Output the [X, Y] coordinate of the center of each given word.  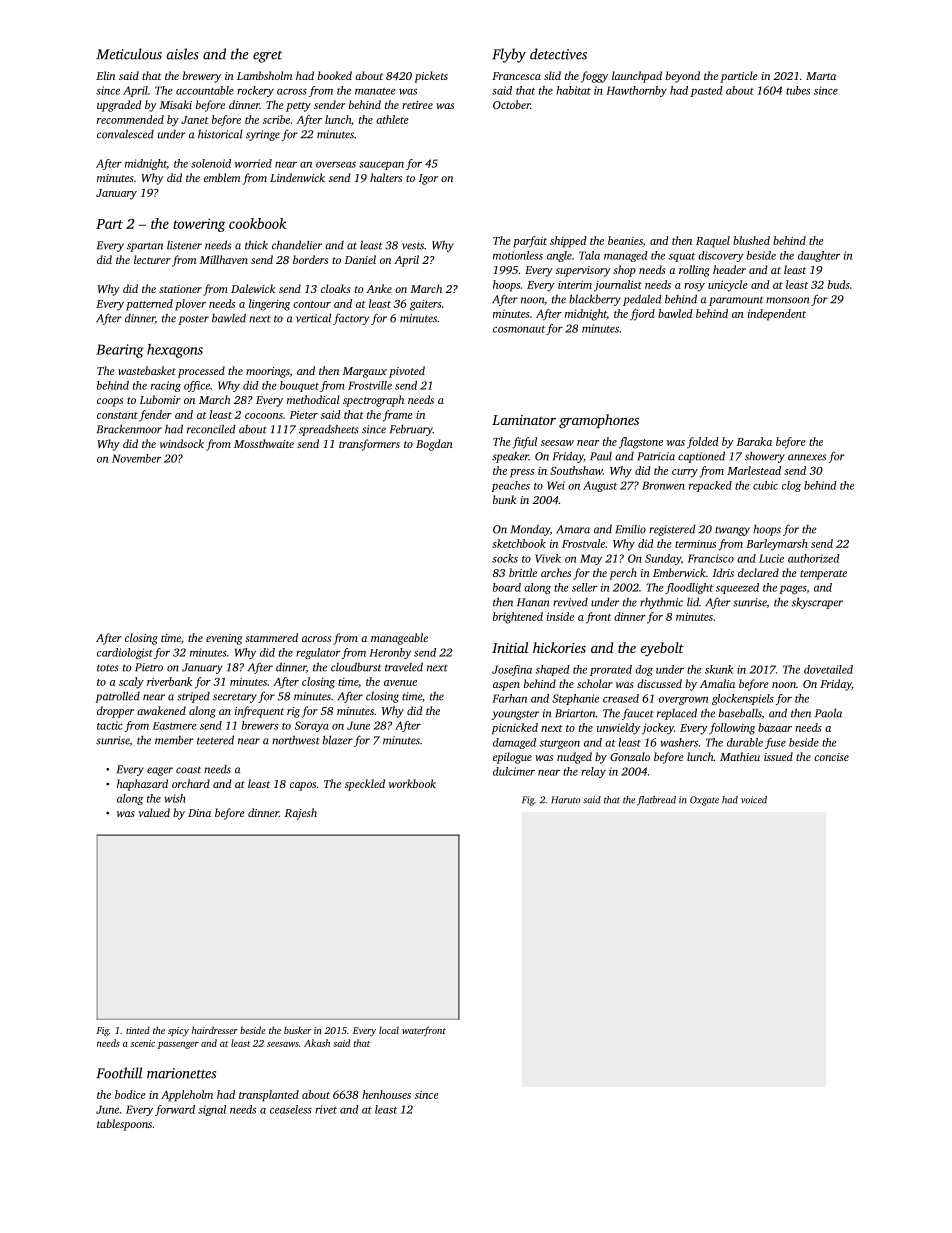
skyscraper [817, 603]
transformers [369, 445]
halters [386, 177]
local [389, 1030]
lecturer [152, 259]
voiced [754, 800]
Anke [379, 288]
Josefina [512, 670]
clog [791, 486]
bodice [130, 1094]
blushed [751, 240]
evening [224, 639]
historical [220, 134]
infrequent [259, 712]
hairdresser [215, 1030]
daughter [819, 256]
